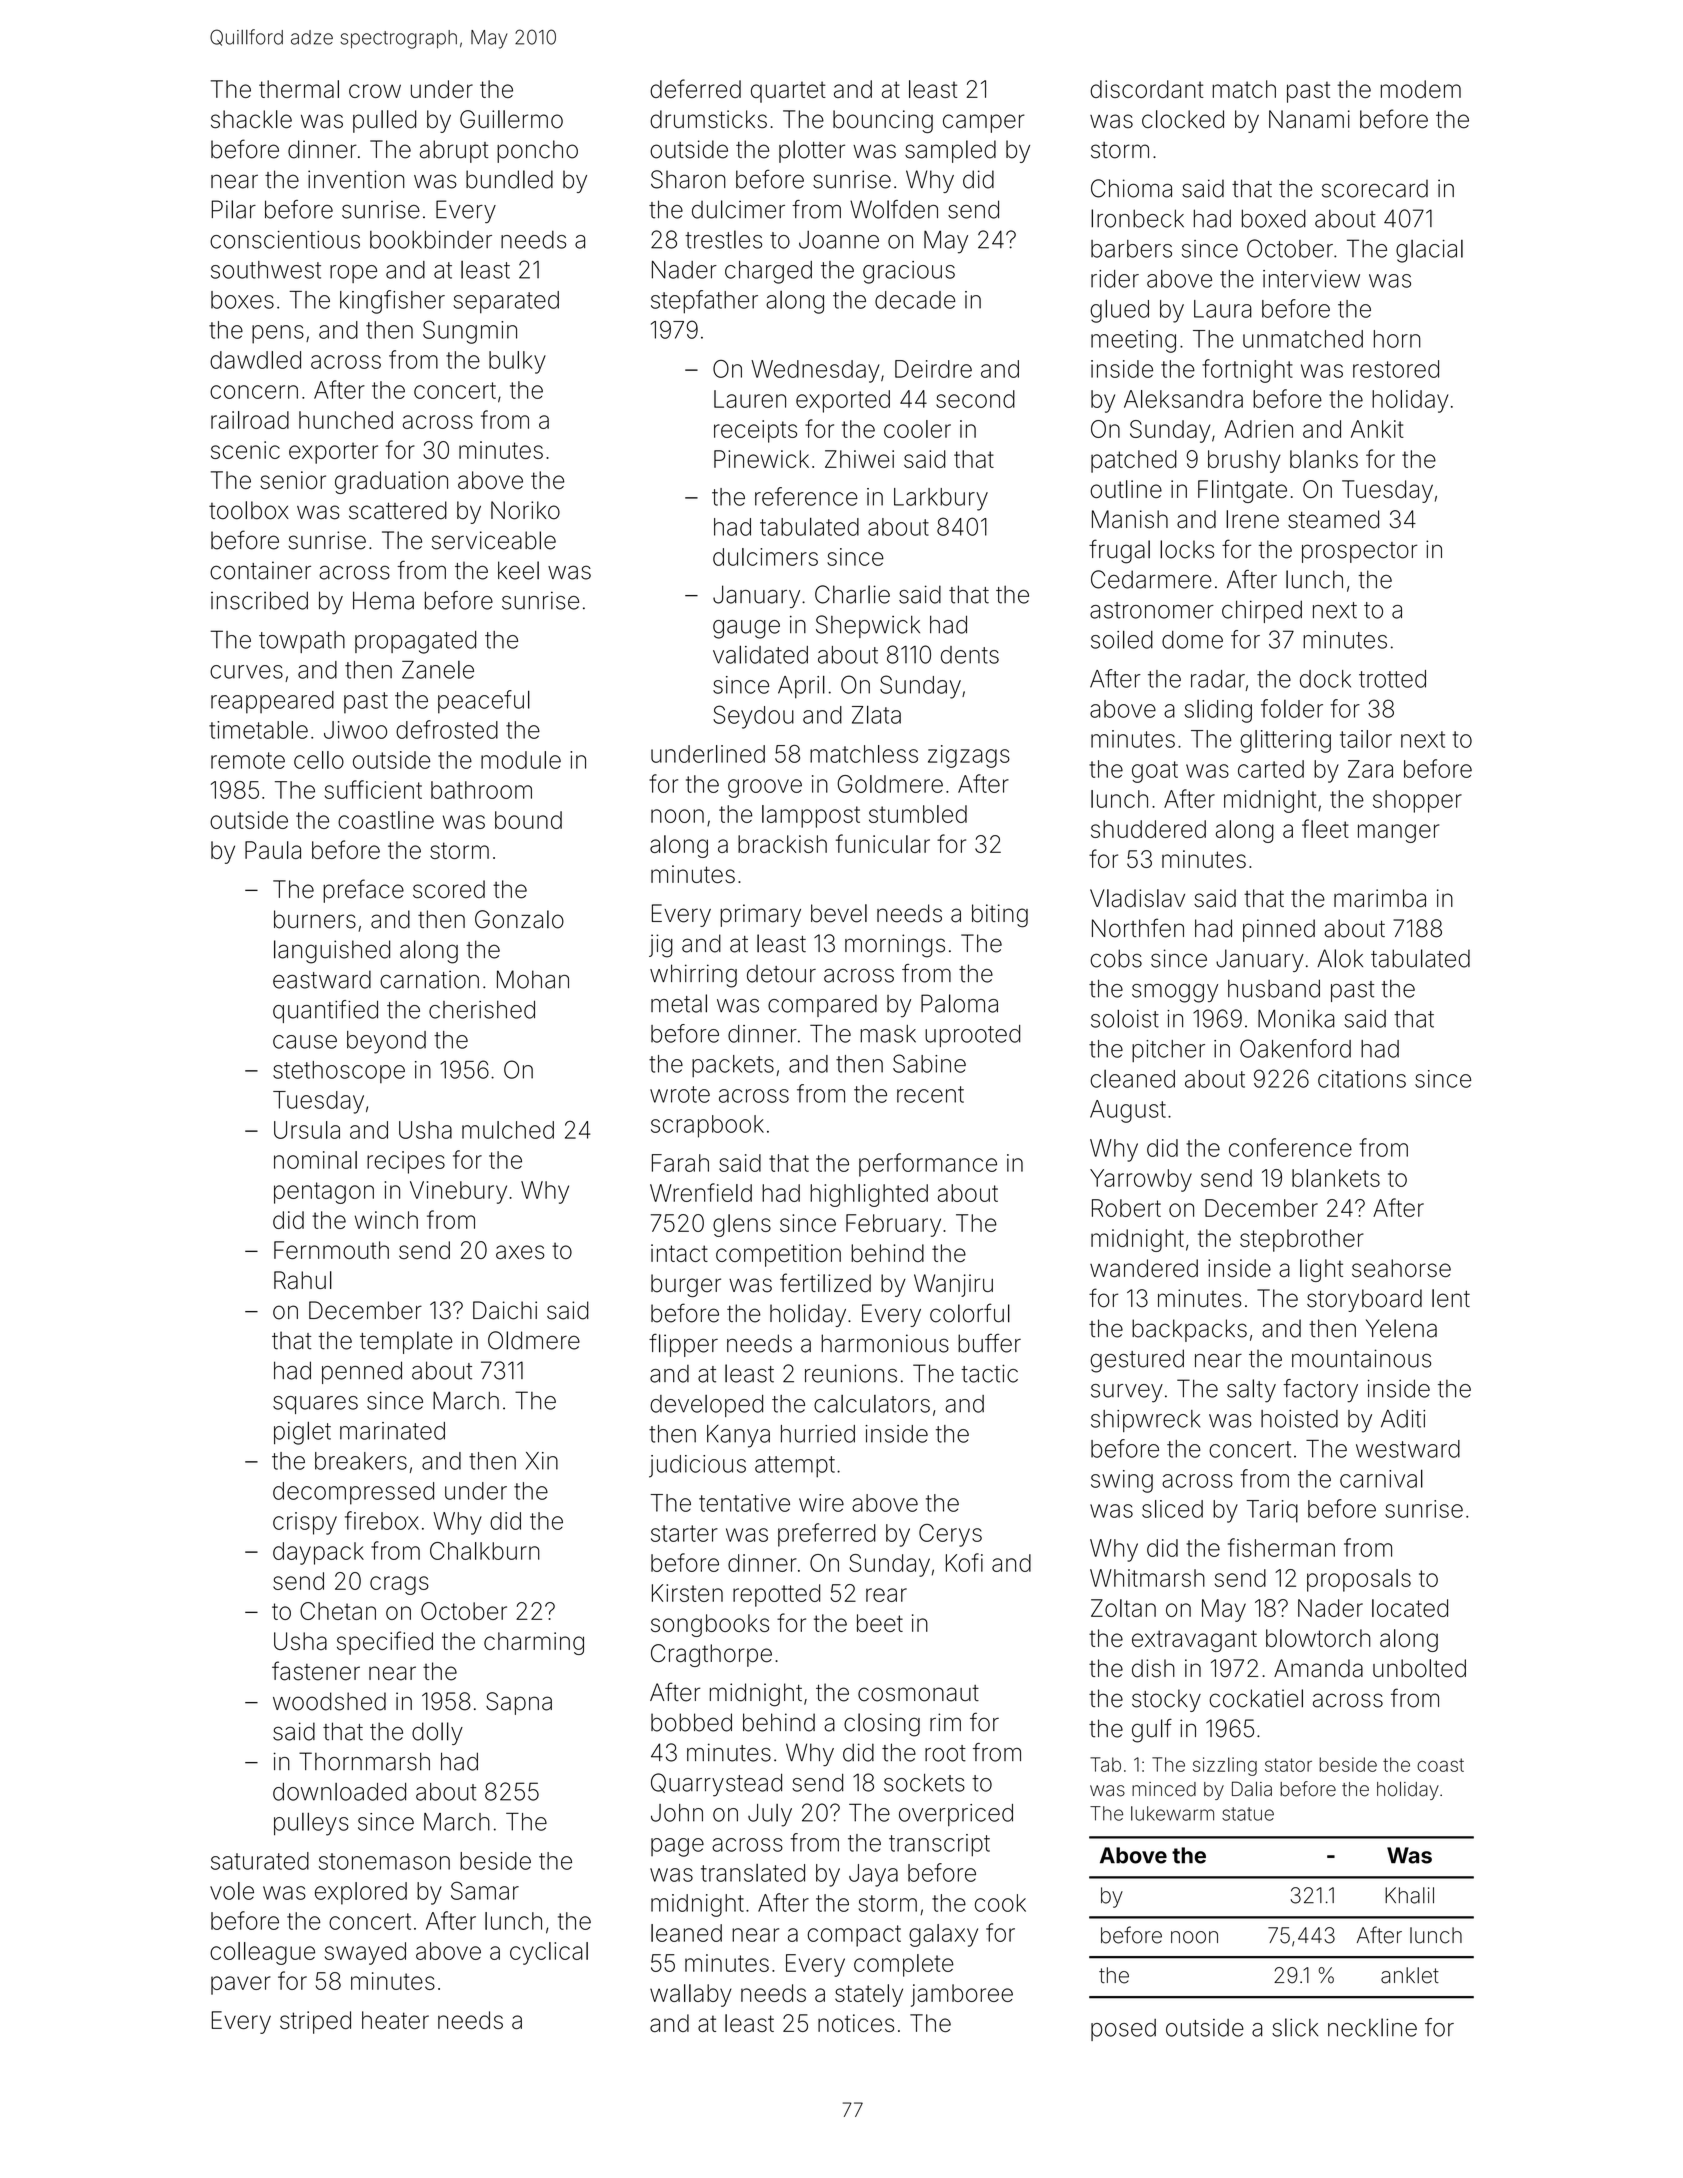 The width and height of the document is (1683, 2178). Describe the element at coordinates (518, 570) in the document. I see `keel` at that location.
